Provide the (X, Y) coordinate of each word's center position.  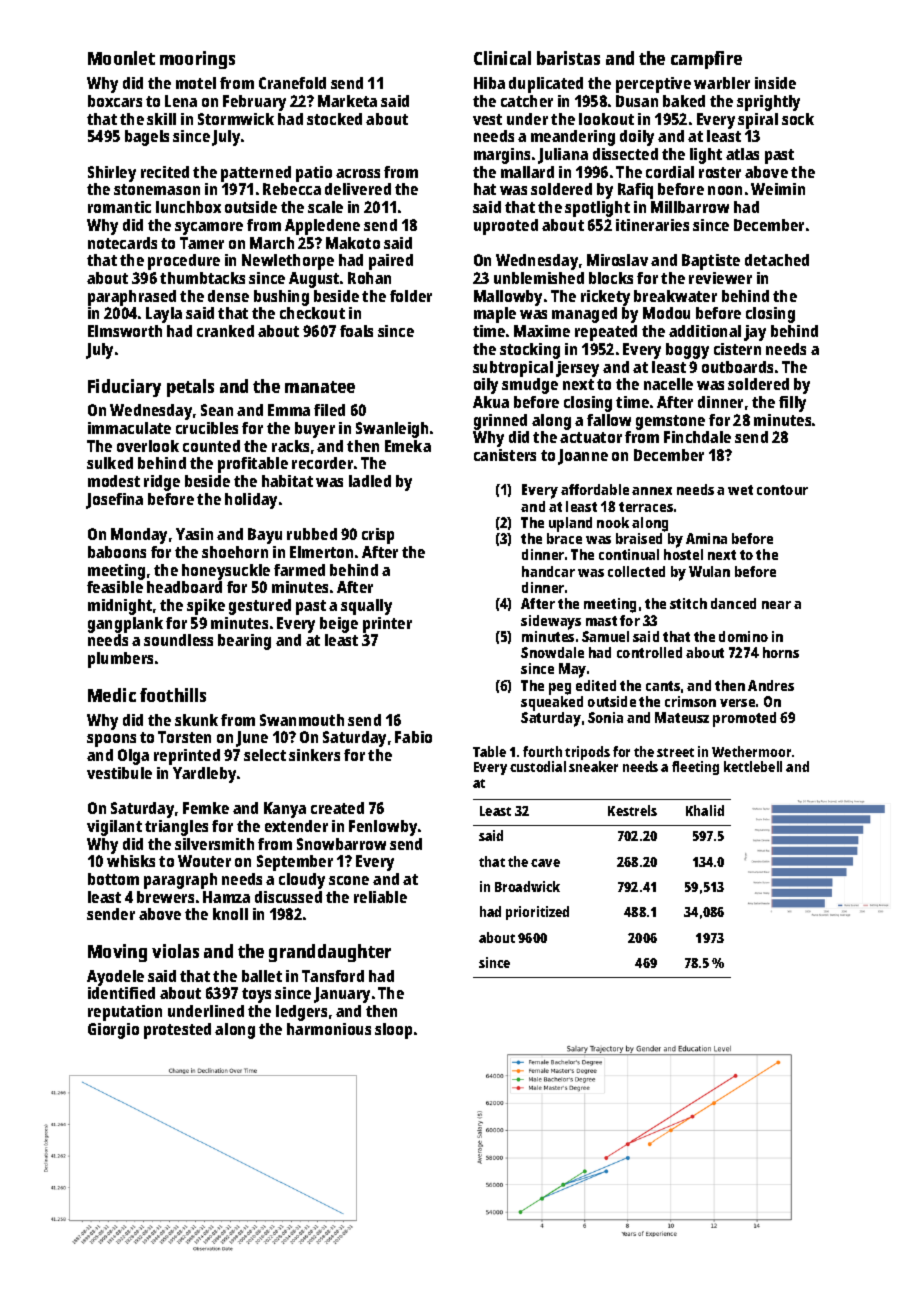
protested (177, 1031)
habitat (287, 481)
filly (792, 404)
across (358, 173)
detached (777, 260)
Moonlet (121, 58)
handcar (548, 571)
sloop (393, 1031)
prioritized (537, 913)
